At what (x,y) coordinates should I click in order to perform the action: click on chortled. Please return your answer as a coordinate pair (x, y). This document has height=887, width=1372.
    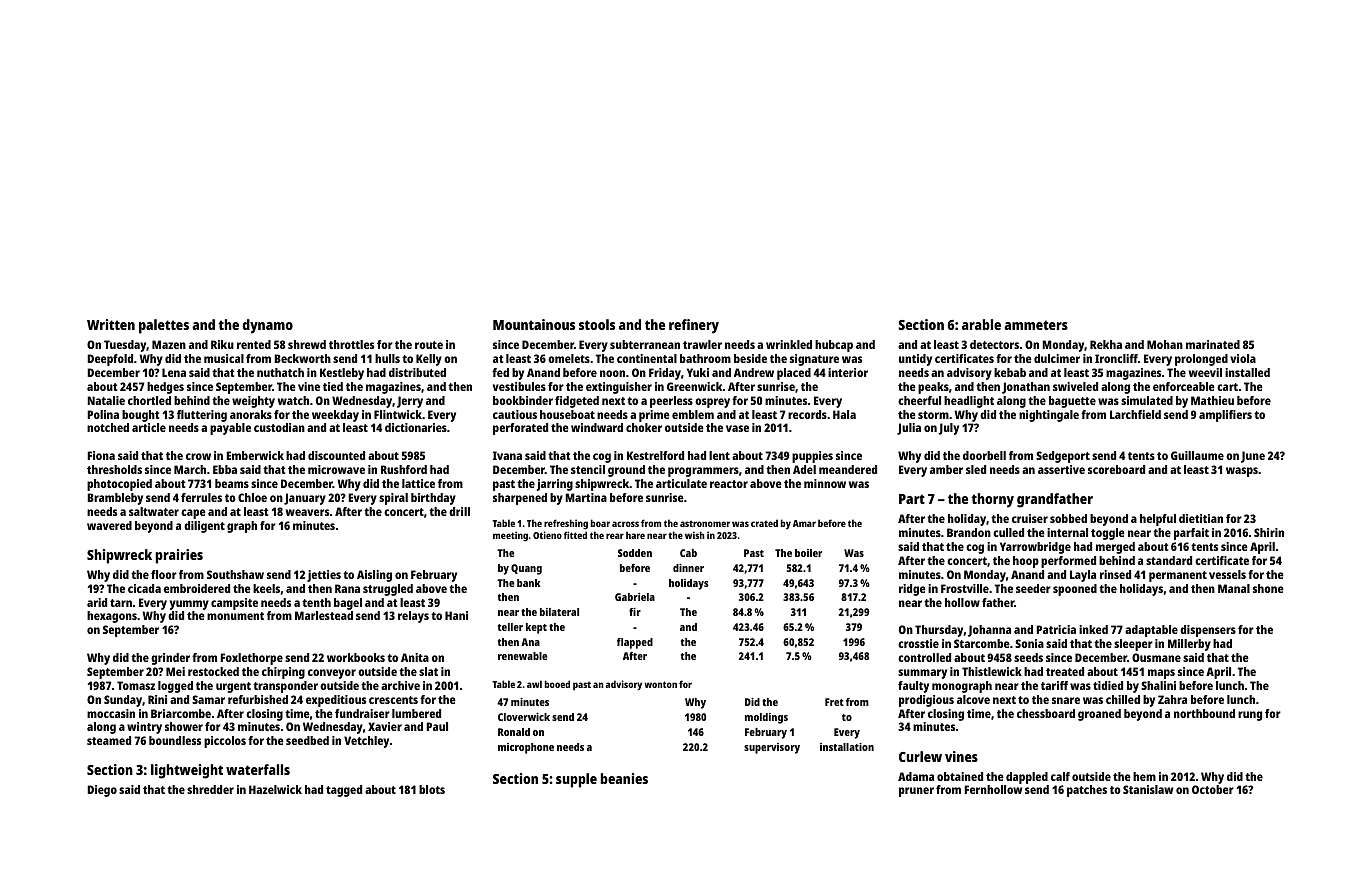
    Looking at the image, I should click on (149, 400).
